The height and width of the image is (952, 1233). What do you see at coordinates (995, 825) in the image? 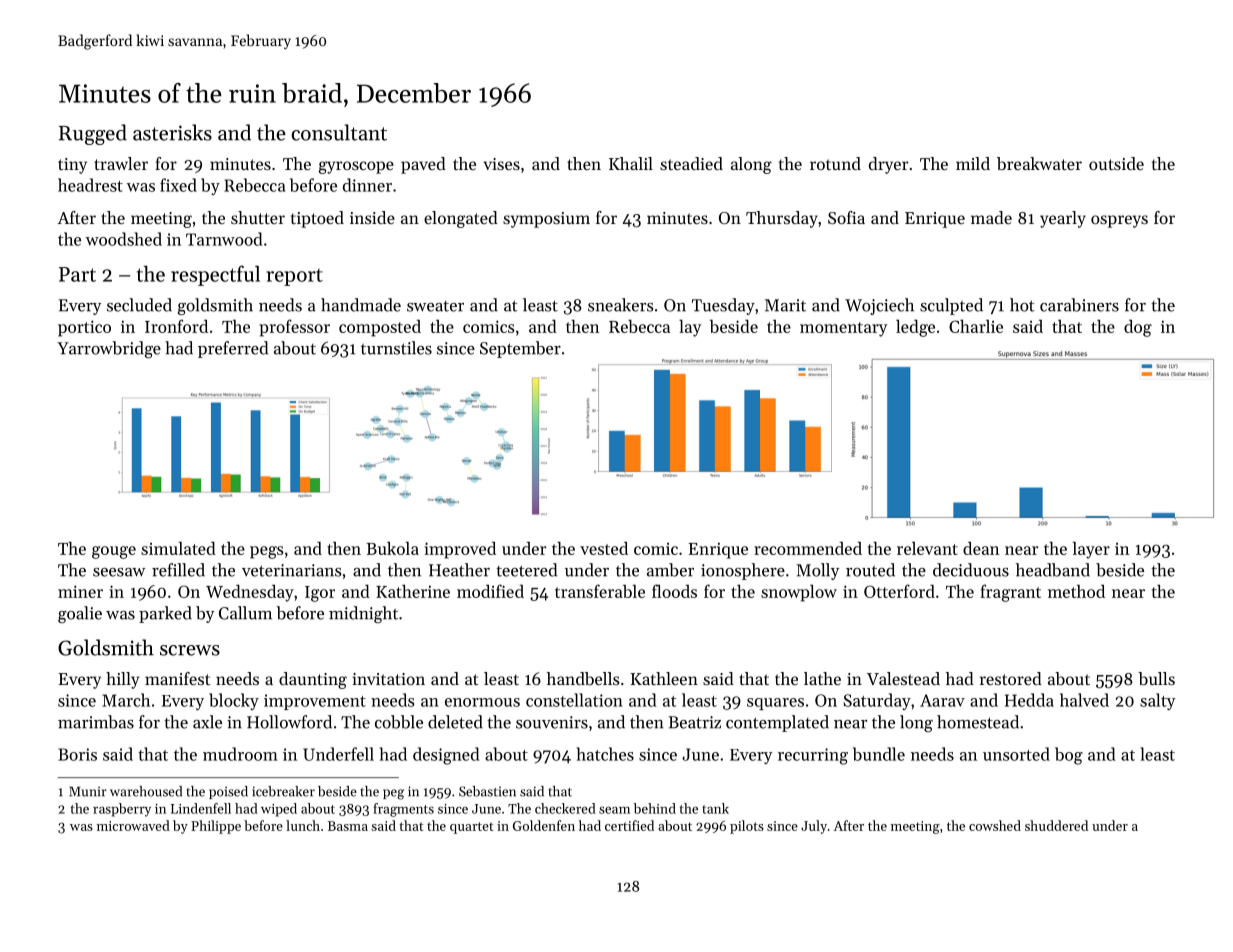
I see `cowshed` at bounding box center [995, 825].
